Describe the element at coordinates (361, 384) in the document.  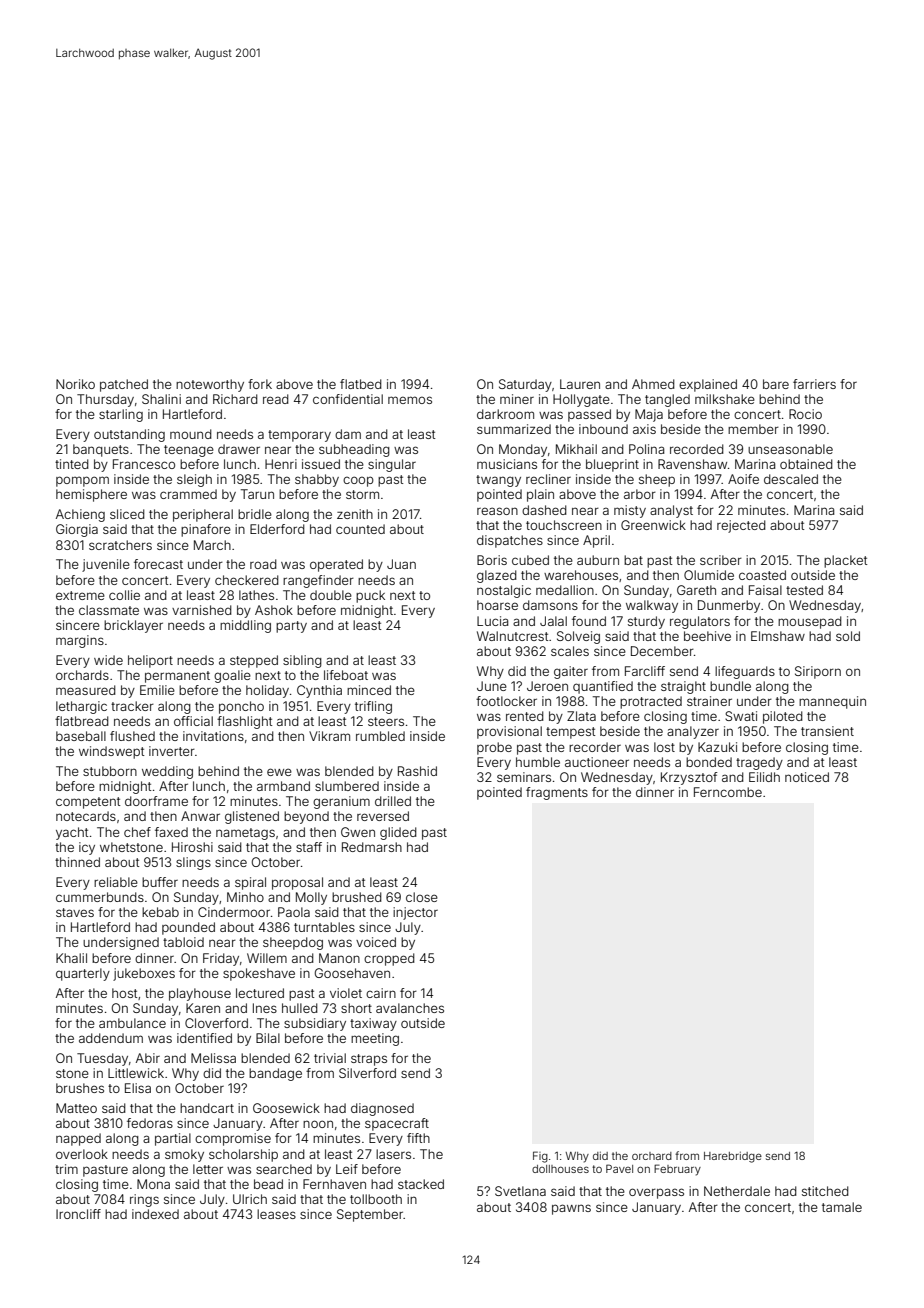
I see `flatbed` at that location.
